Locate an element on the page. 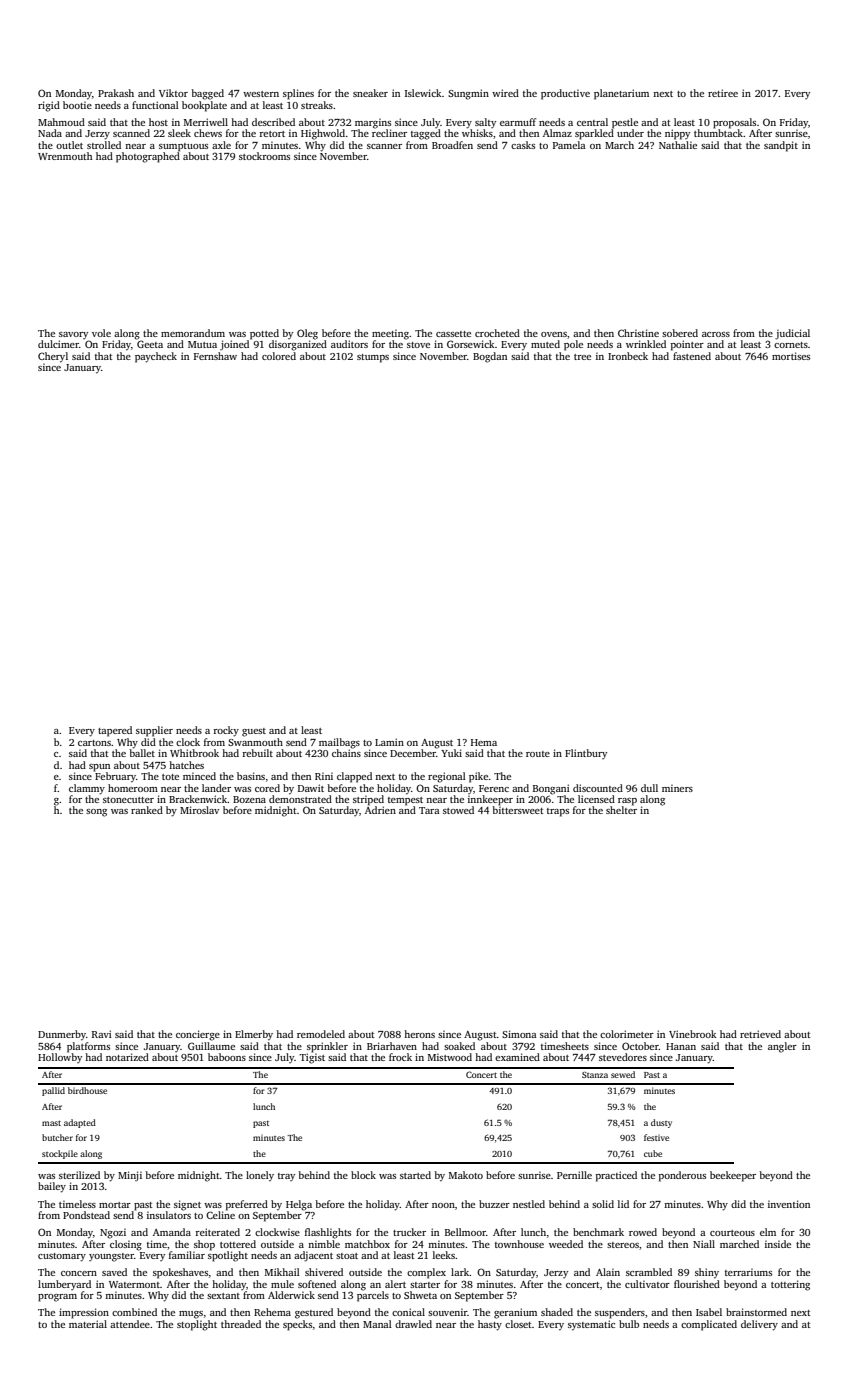  miners is located at coordinates (677, 788).
